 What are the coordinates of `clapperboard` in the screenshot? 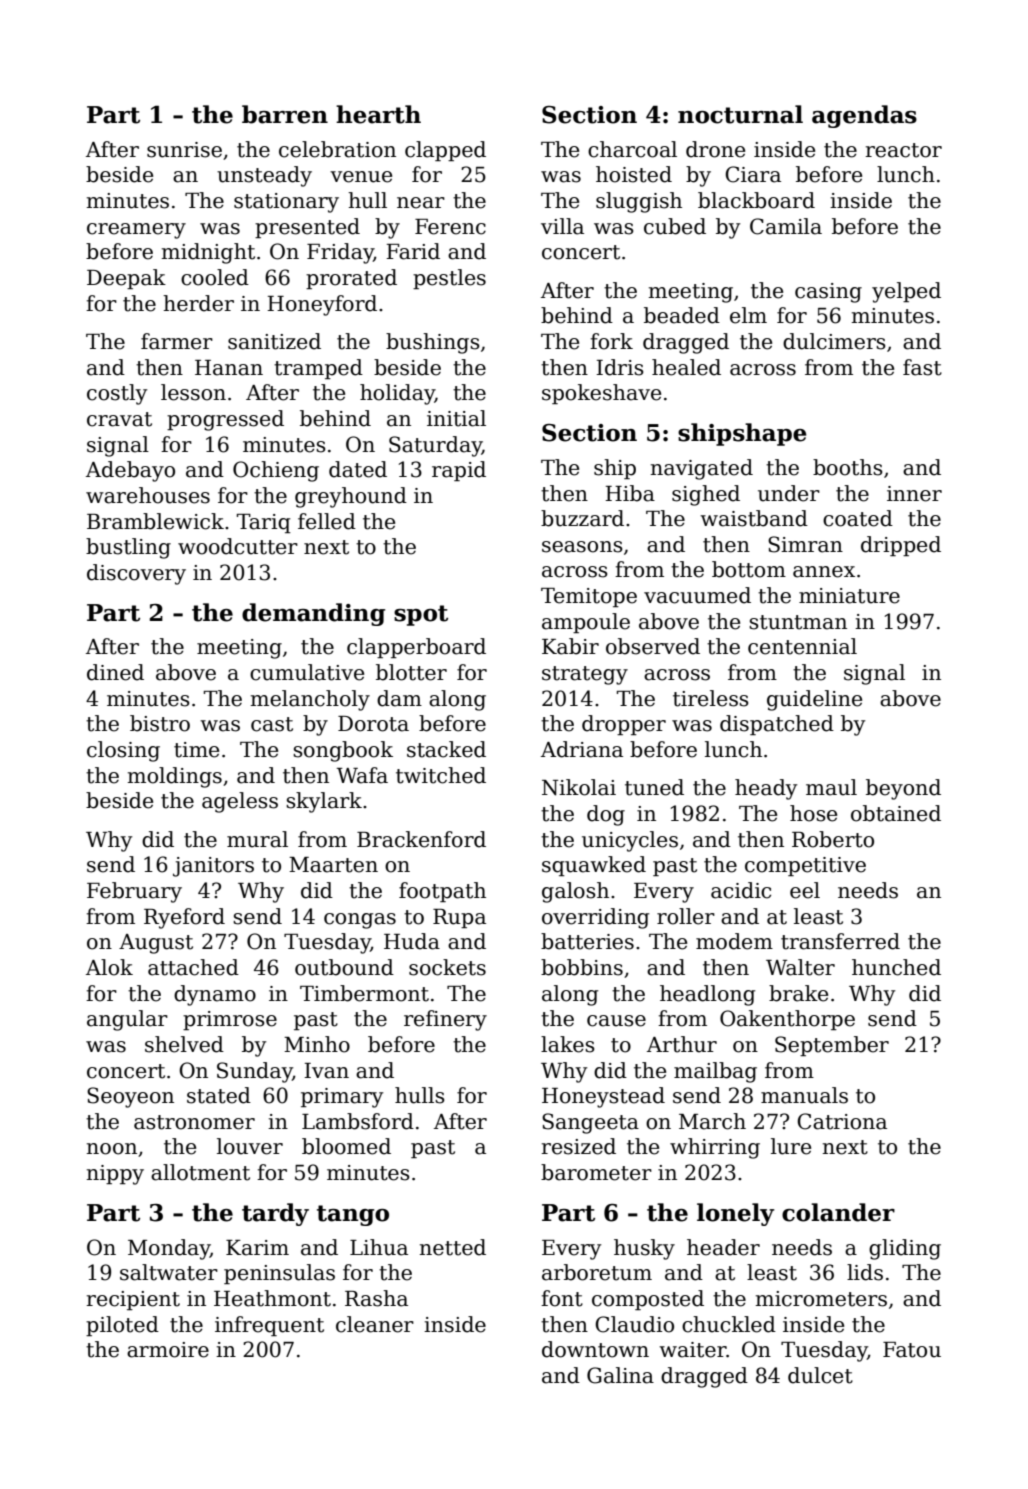 It's located at (416, 648).
